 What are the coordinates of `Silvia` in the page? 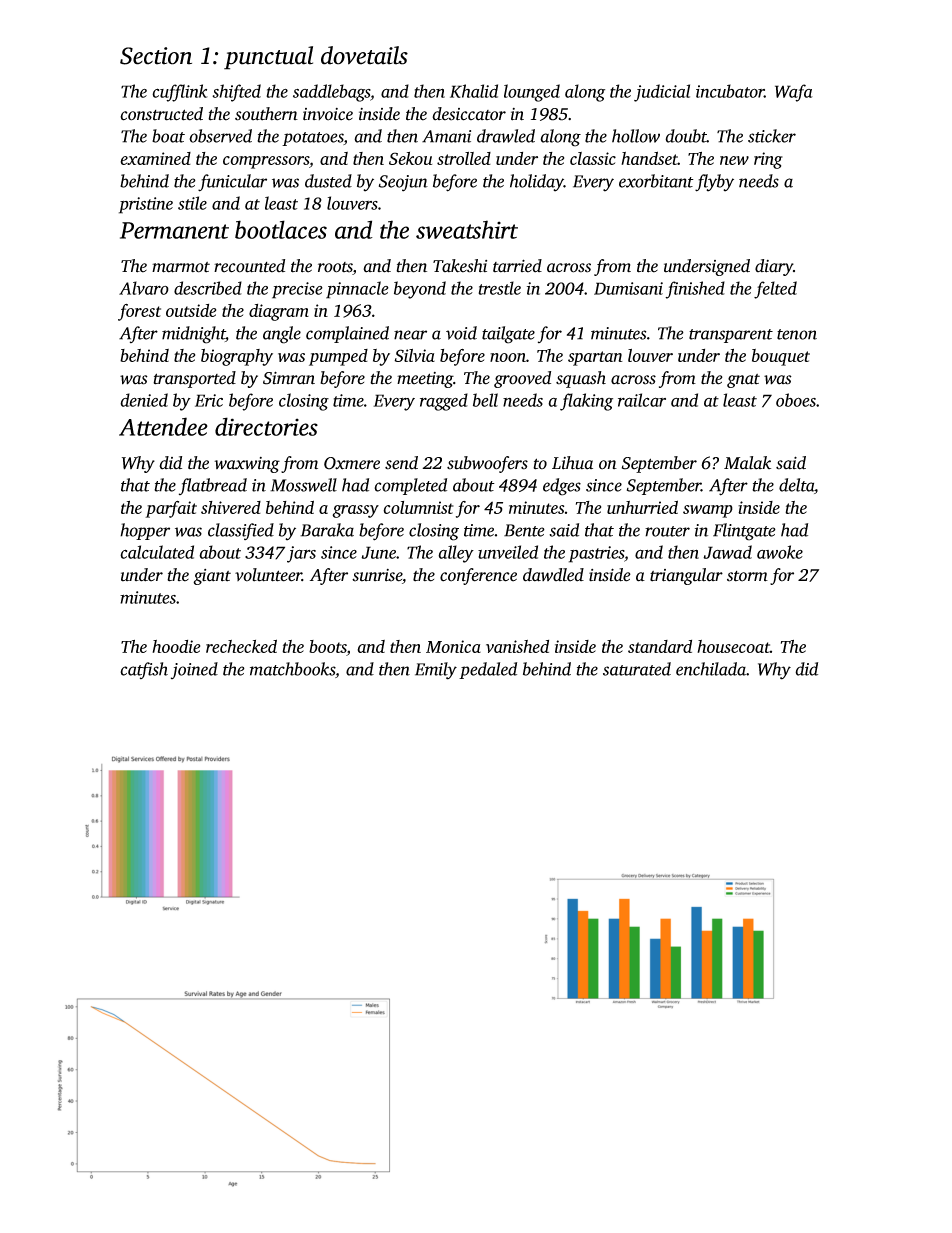 It's located at (414, 355).
